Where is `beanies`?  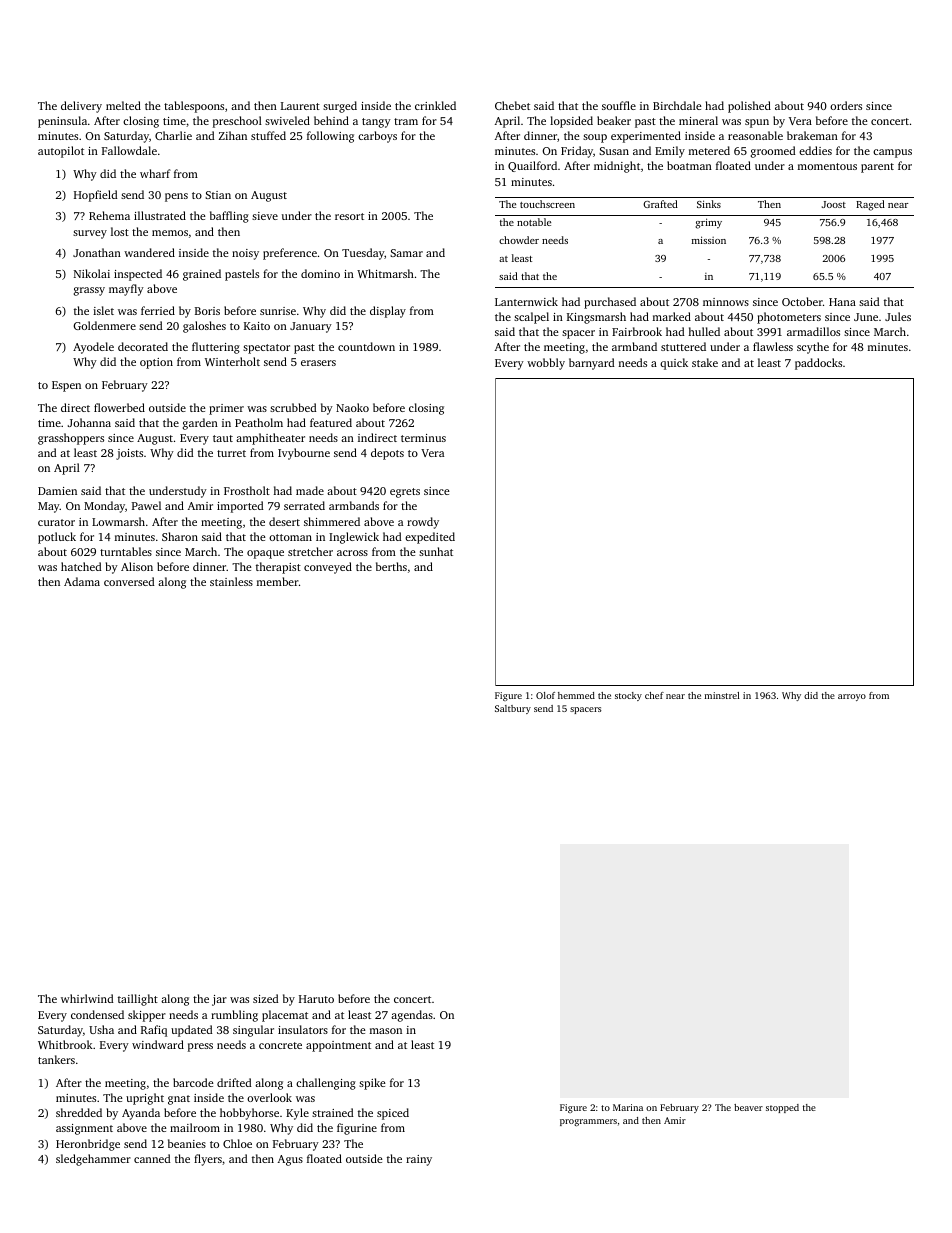
beanies is located at coordinates (187, 1143).
